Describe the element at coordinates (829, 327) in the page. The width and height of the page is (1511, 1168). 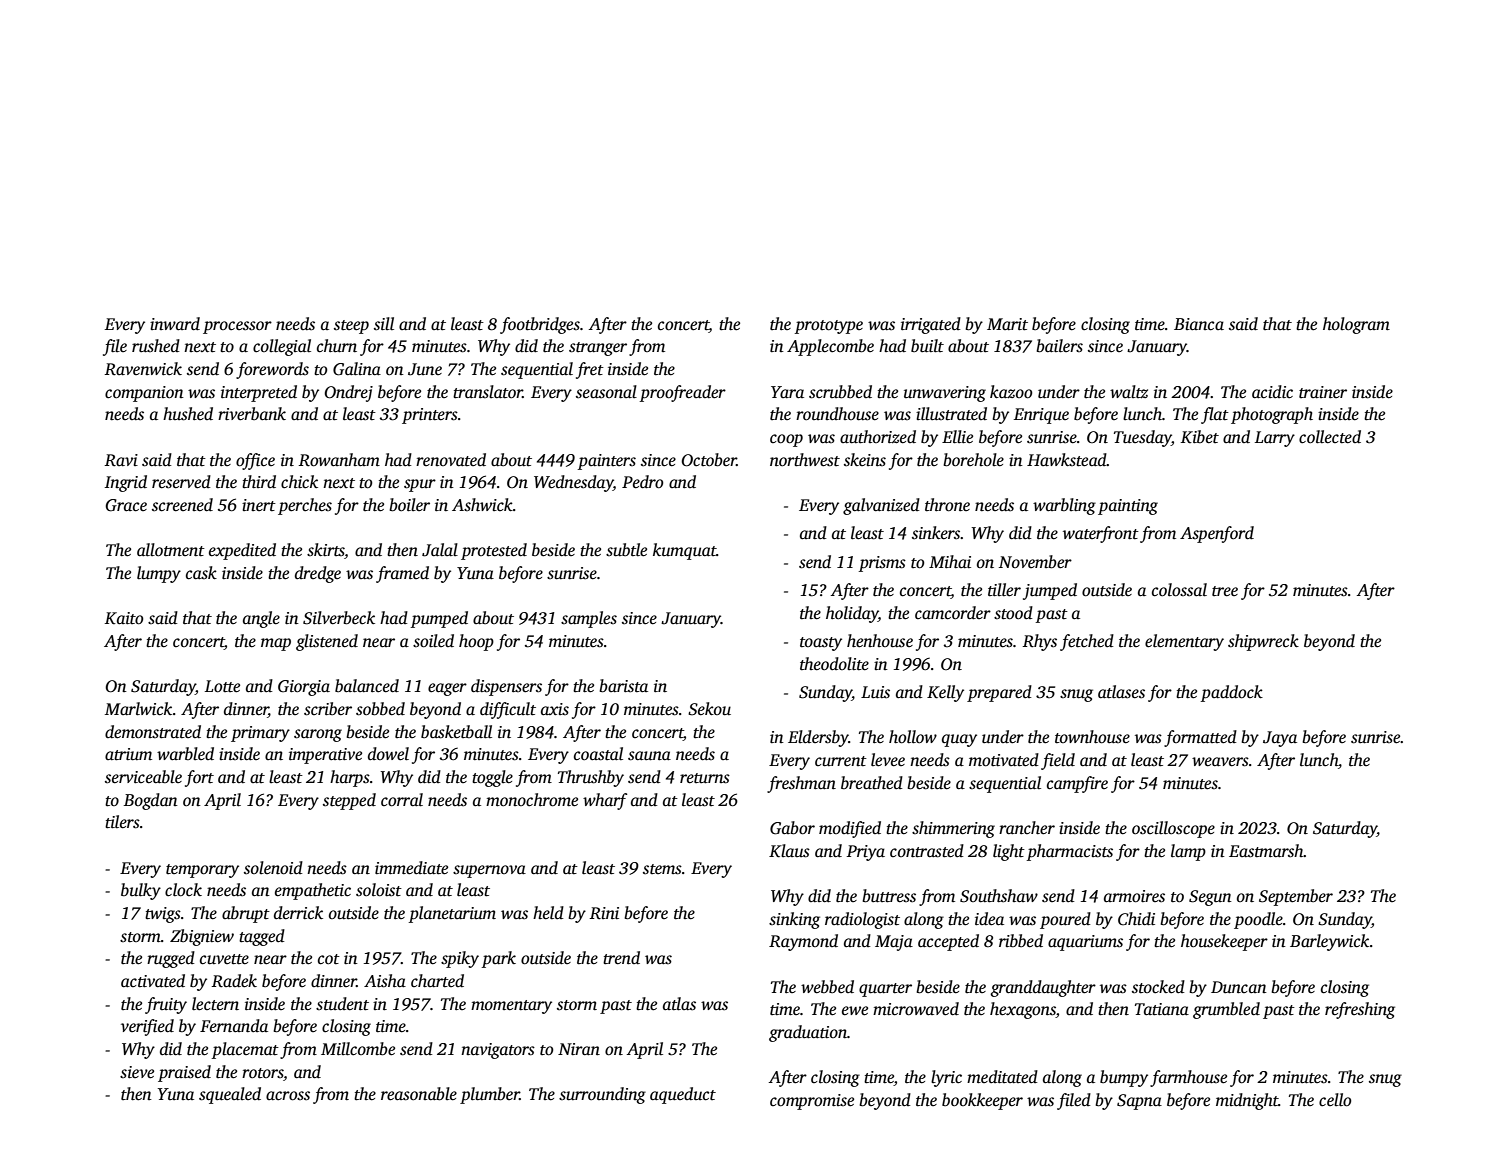
I see `prototype` at that location.
